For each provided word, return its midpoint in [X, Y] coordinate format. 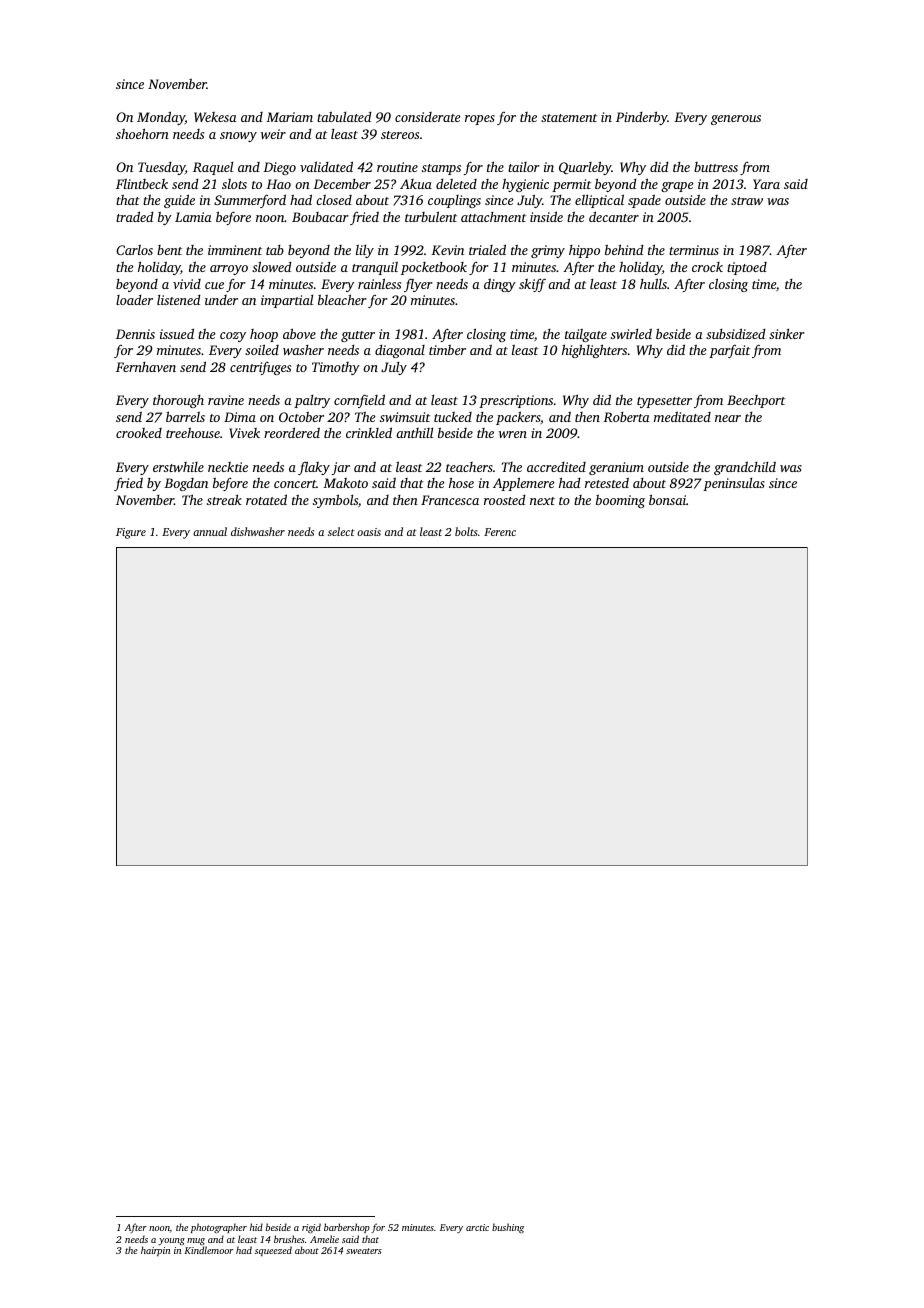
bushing [508, 1228]
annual [210, 531]
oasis [369, 532]
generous [736, 120]
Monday [161, 118]
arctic [477, 1227]
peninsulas [734, 484]
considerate [428, 117]
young [171, 1242]
